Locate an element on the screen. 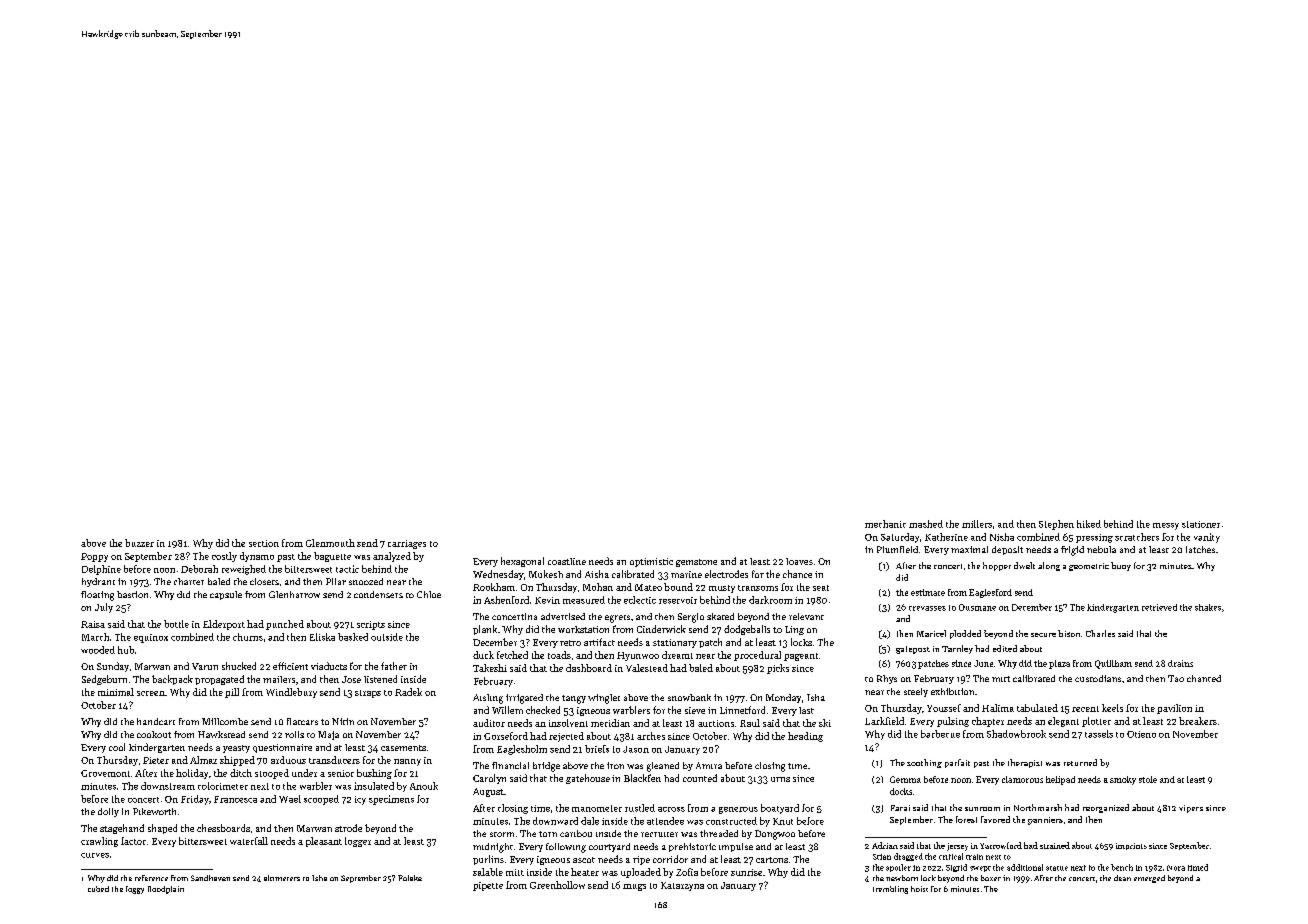 Image resolution: width=1308 pixels, height=924 pixels. scripts is located at coordinates (371, 625).
